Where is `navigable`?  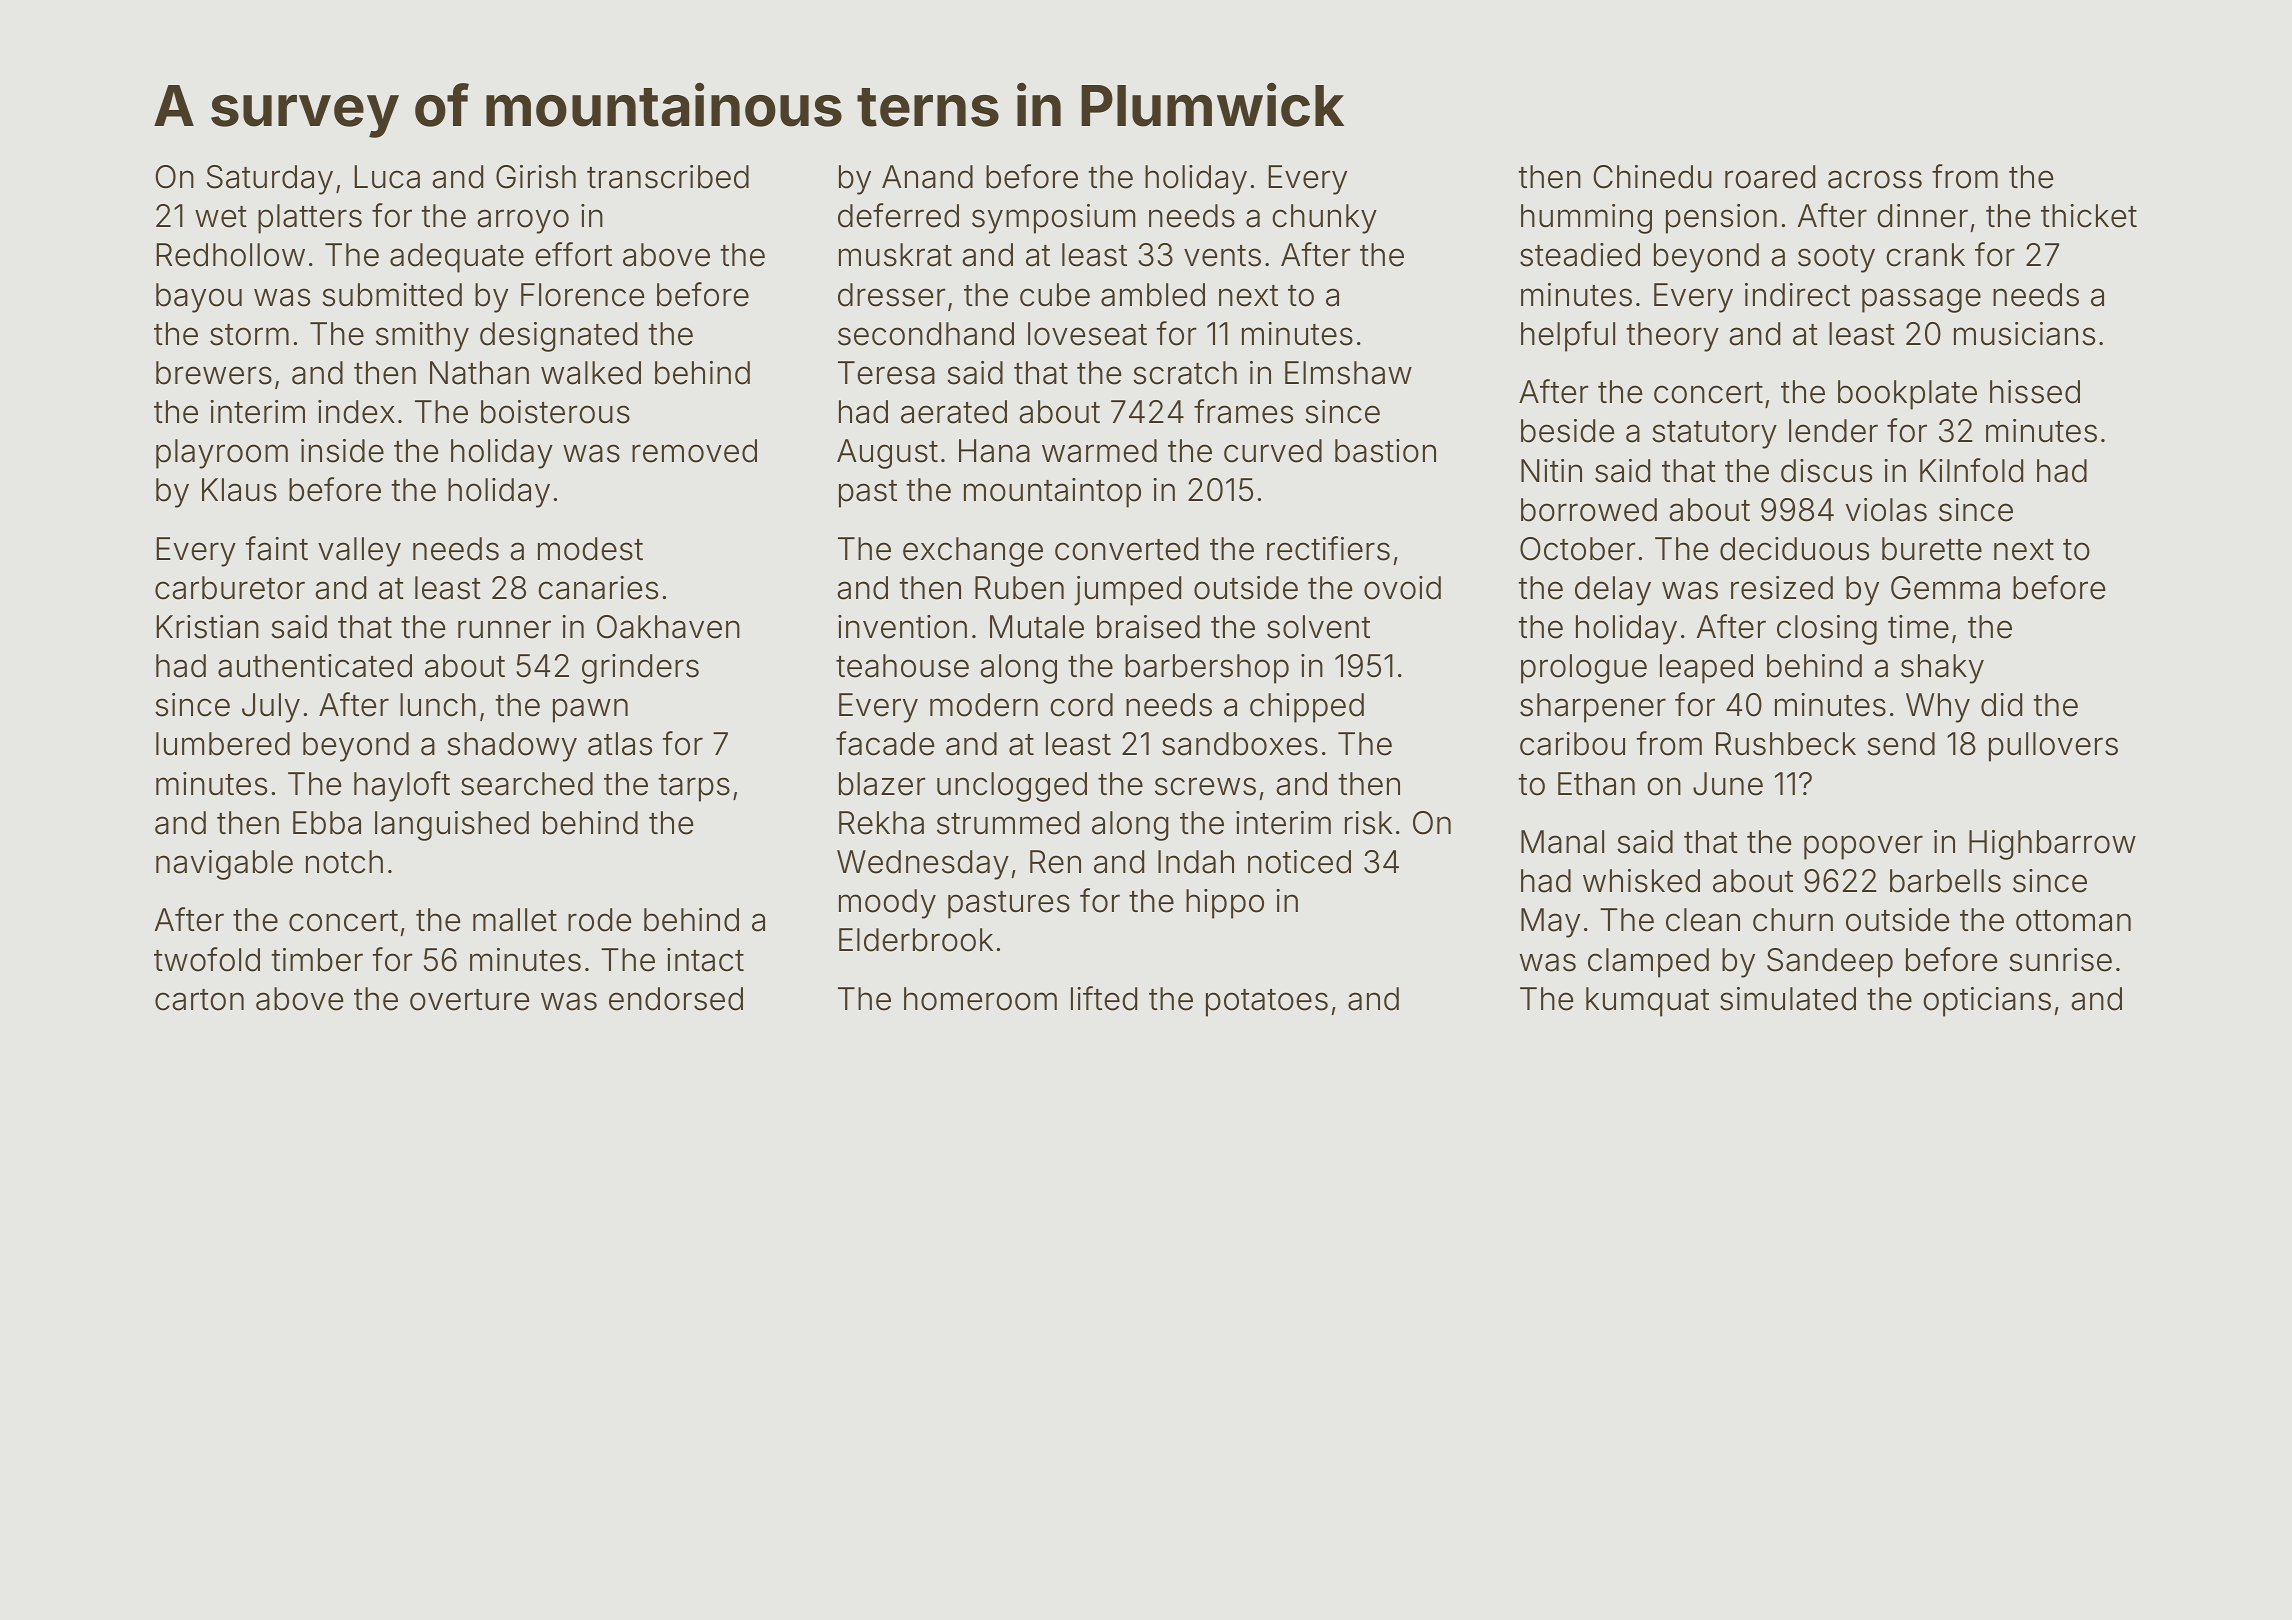 navigable is located at coordinates (224, 865).
